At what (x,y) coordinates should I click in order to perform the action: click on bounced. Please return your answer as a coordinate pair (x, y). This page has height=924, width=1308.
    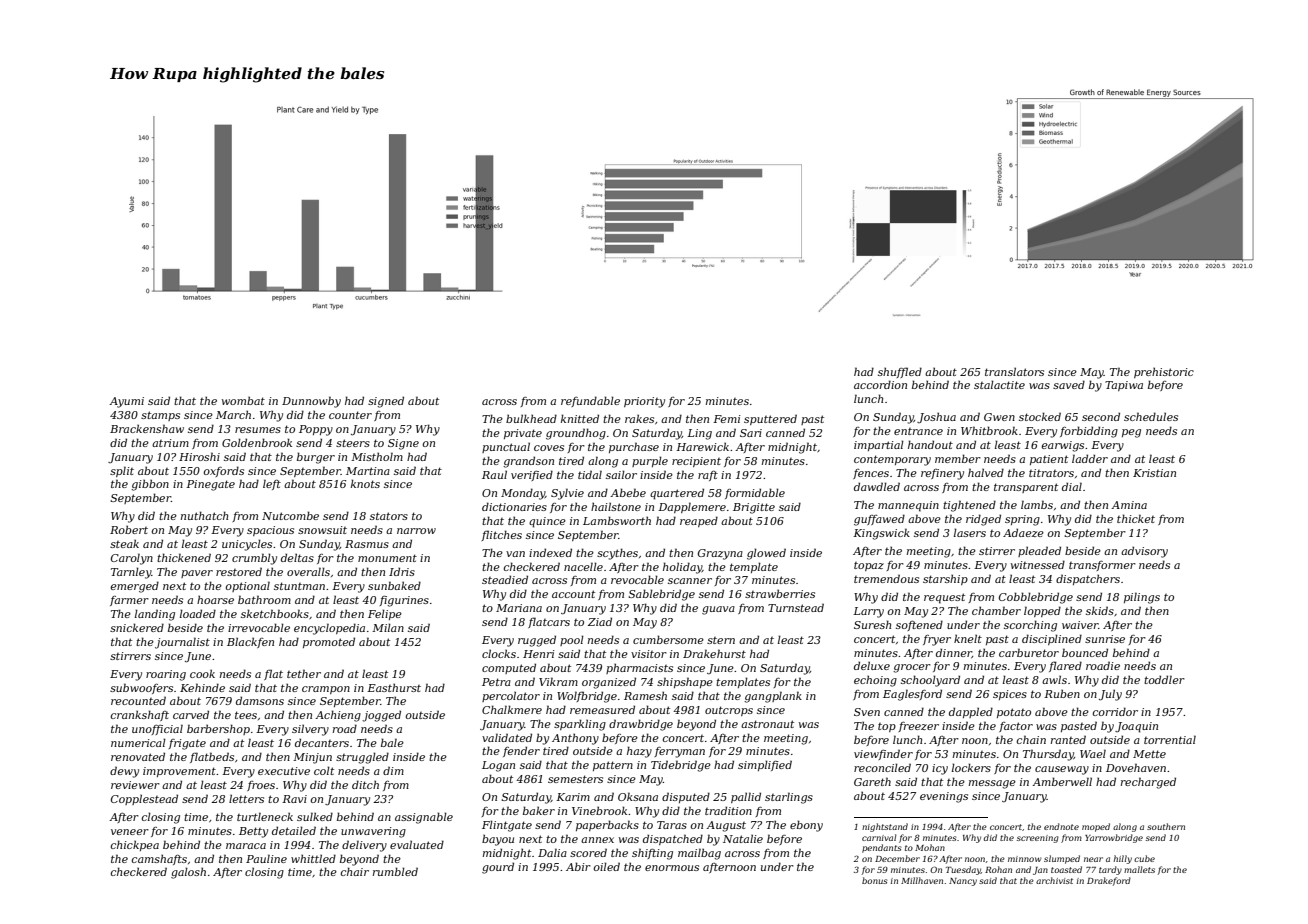
    Looking at the image, I should click on (1085, 652).
